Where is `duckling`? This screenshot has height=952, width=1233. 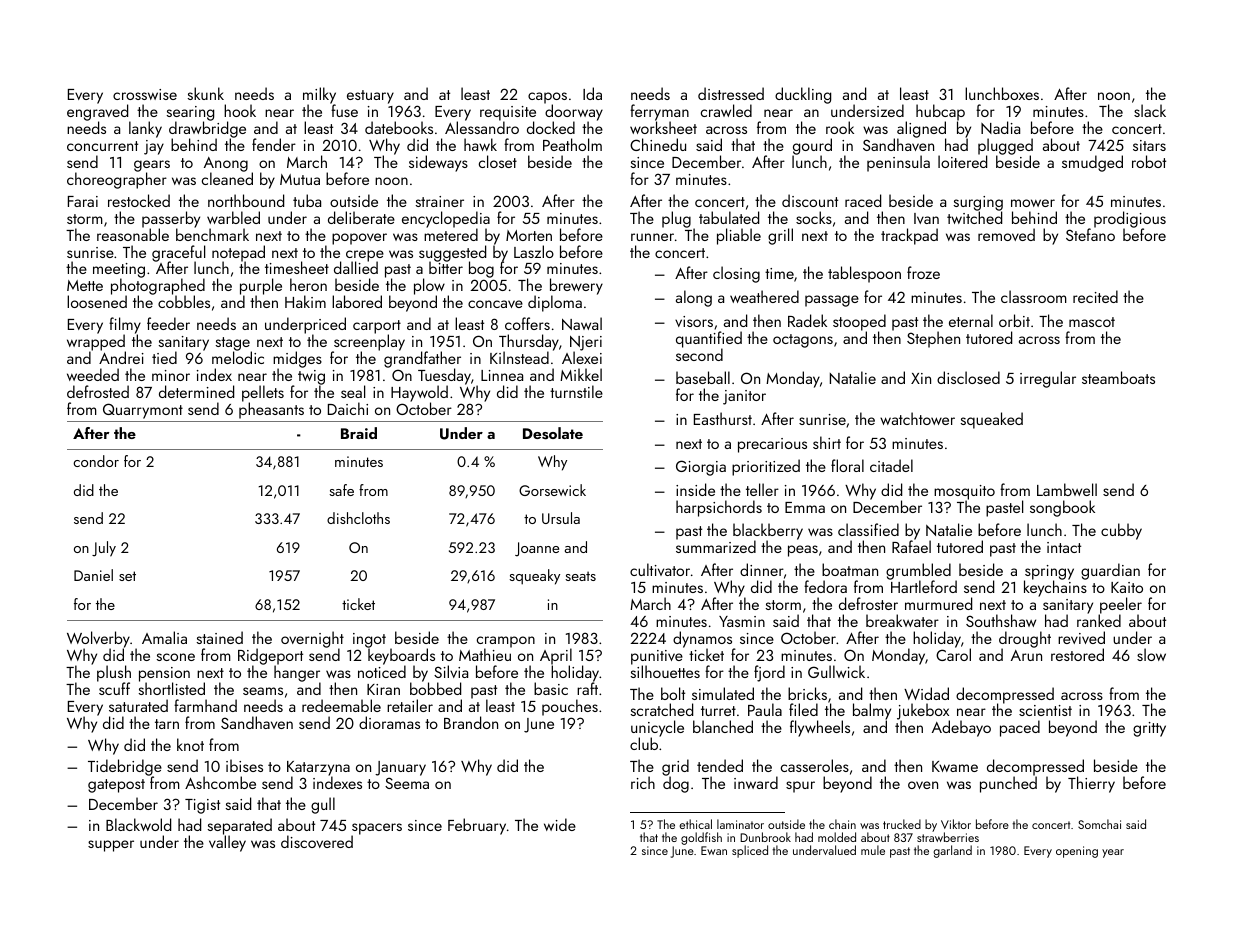
duckling is located at coordinates (803, 95).
